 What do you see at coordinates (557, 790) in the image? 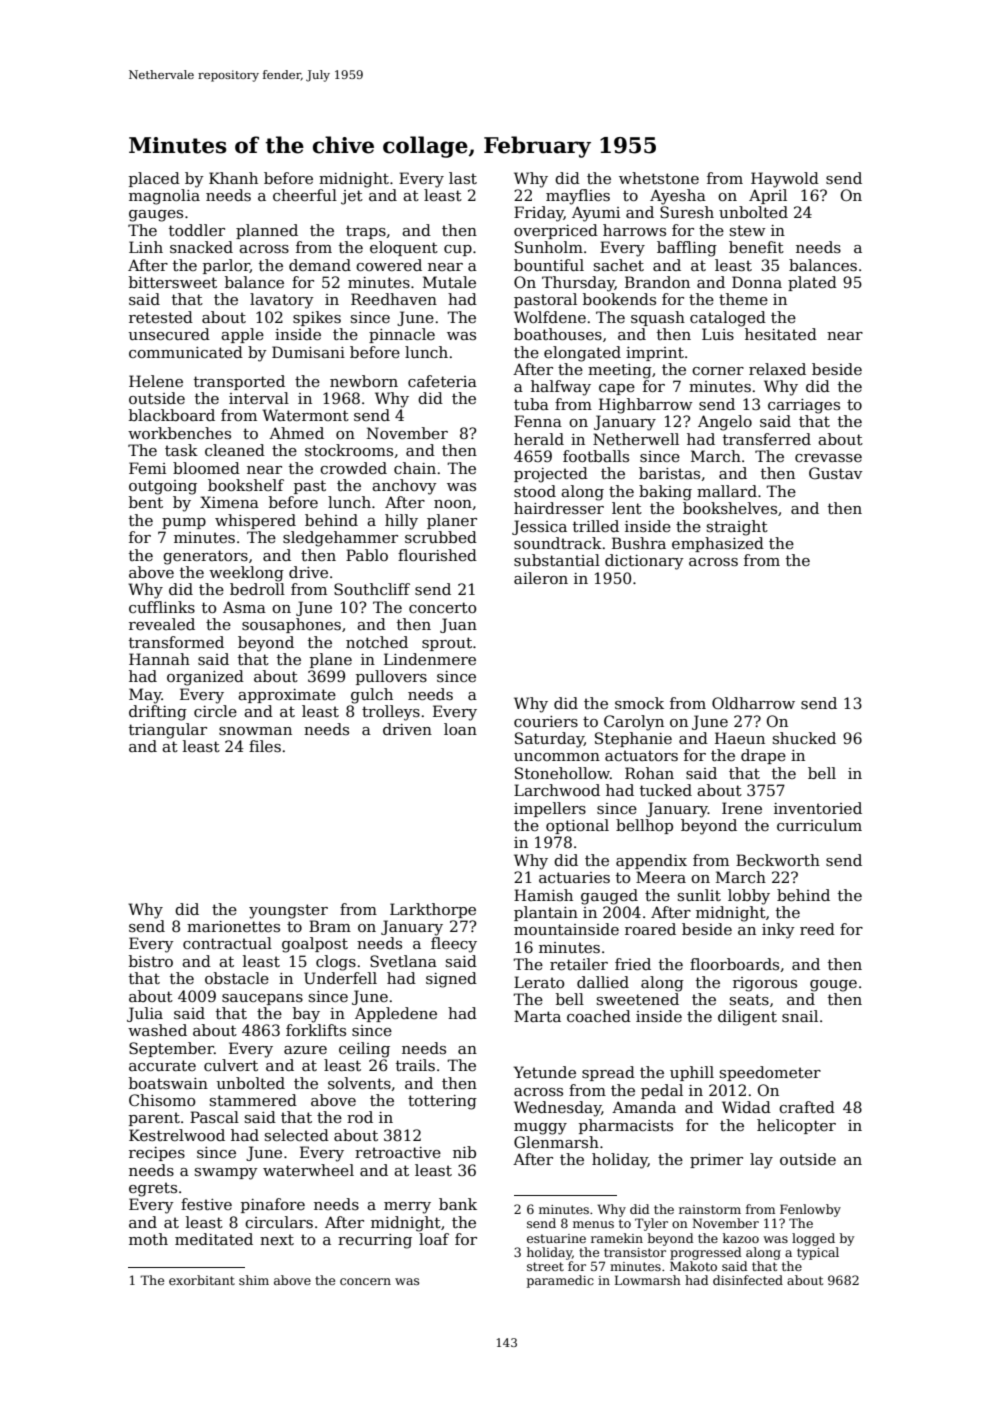
I see `Larchwood` at bounding box center [557, 790].
